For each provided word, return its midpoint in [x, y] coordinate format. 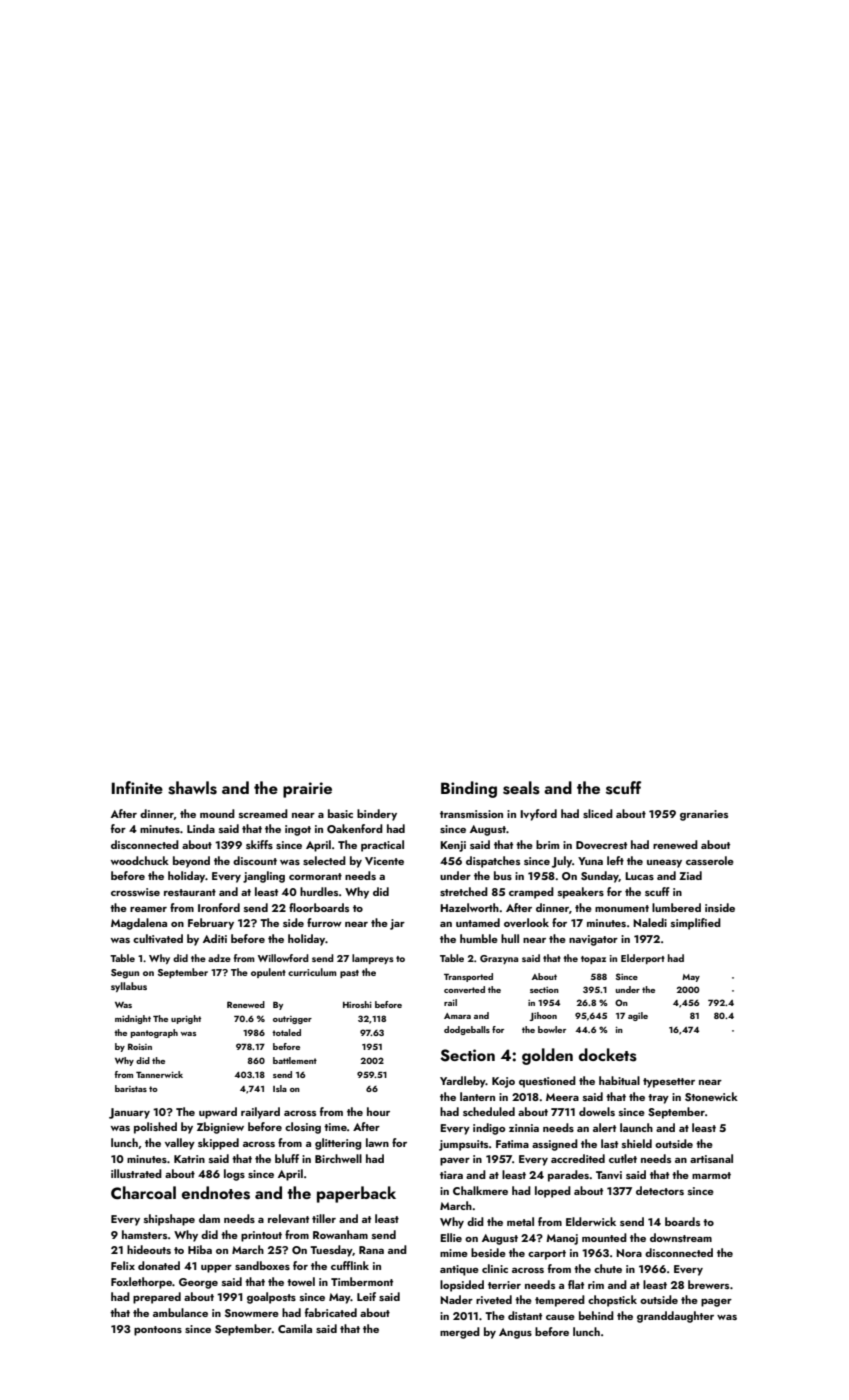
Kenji [453, 846]
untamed [478, 922]
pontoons [158, 1331]
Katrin [189, 1159]
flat [576, 1284]
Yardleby [463, 1082]
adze [219, 958]
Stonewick [711, 1096]
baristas [131, 1088]
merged [460, 1333]
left [615, 860]
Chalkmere [480, 1190]
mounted [604, 1237]
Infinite [137, 787]
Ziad [690, 875]
